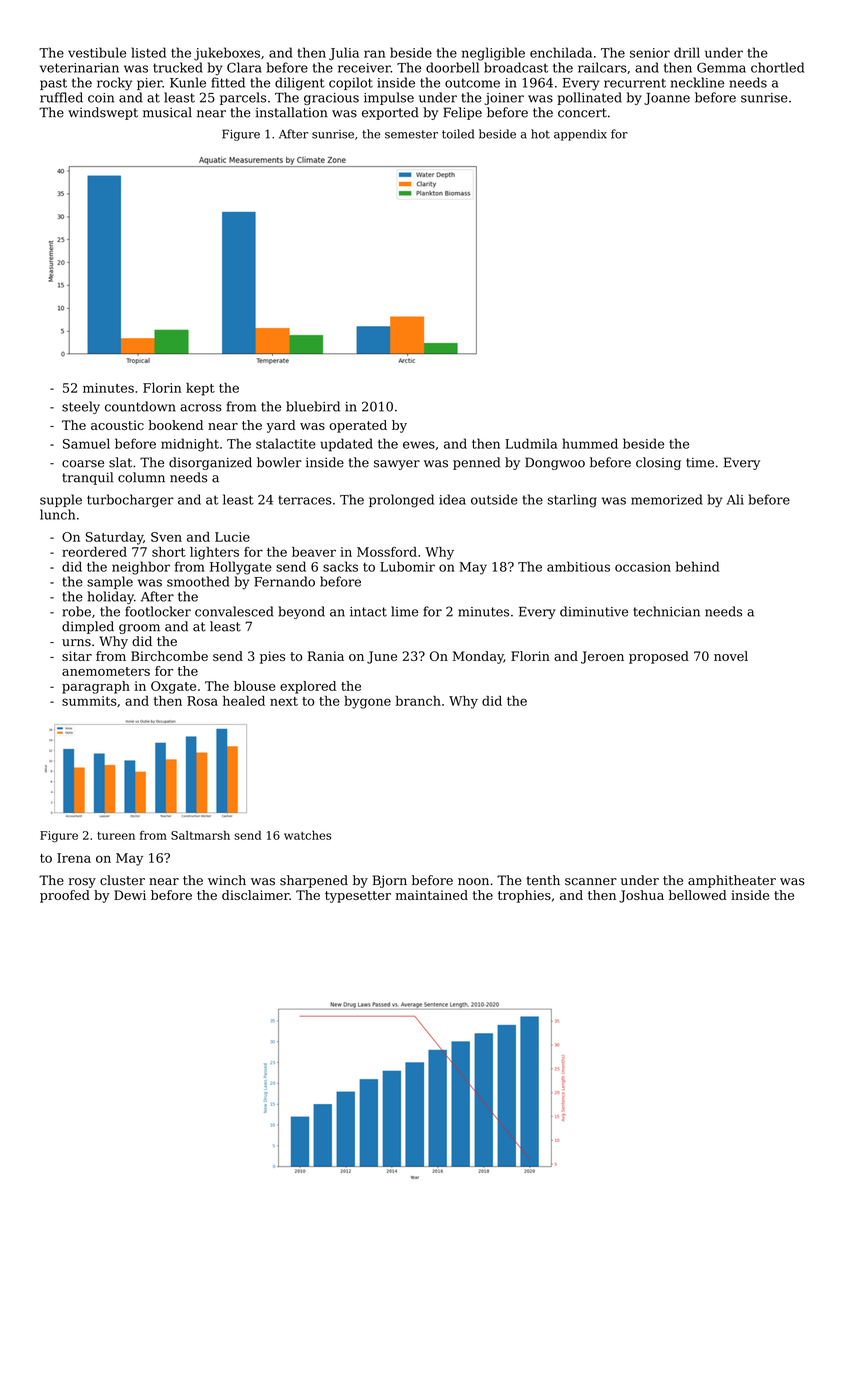 This screenshot has width=849, height=1400. I want to click on toiled, so click(458, 134).
